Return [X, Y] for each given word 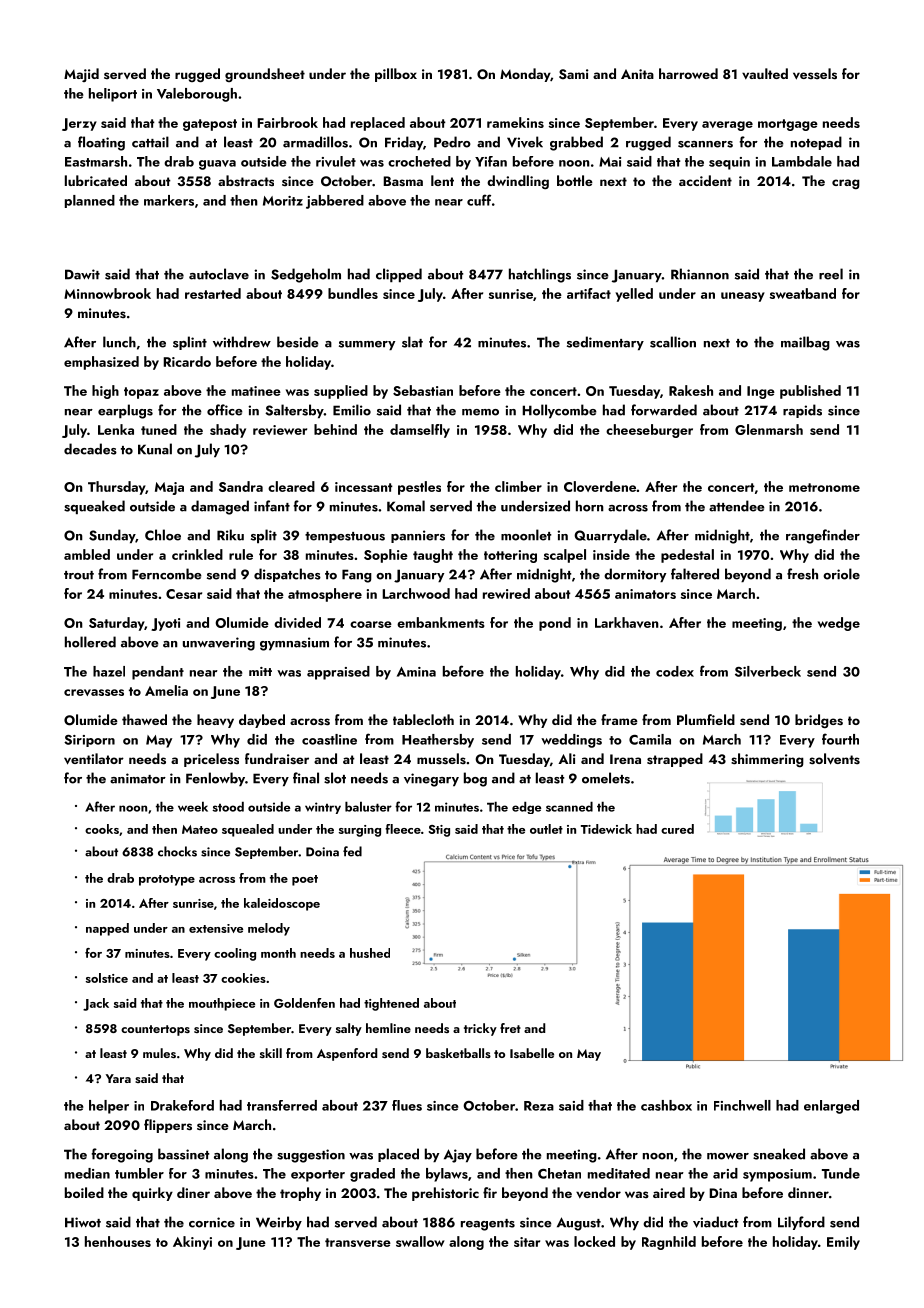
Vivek [525, 142]
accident [705, 180]
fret [510, 1028]
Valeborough [197, 95]
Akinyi [192, 1243]
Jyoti [165, 624]
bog [475, 779]
